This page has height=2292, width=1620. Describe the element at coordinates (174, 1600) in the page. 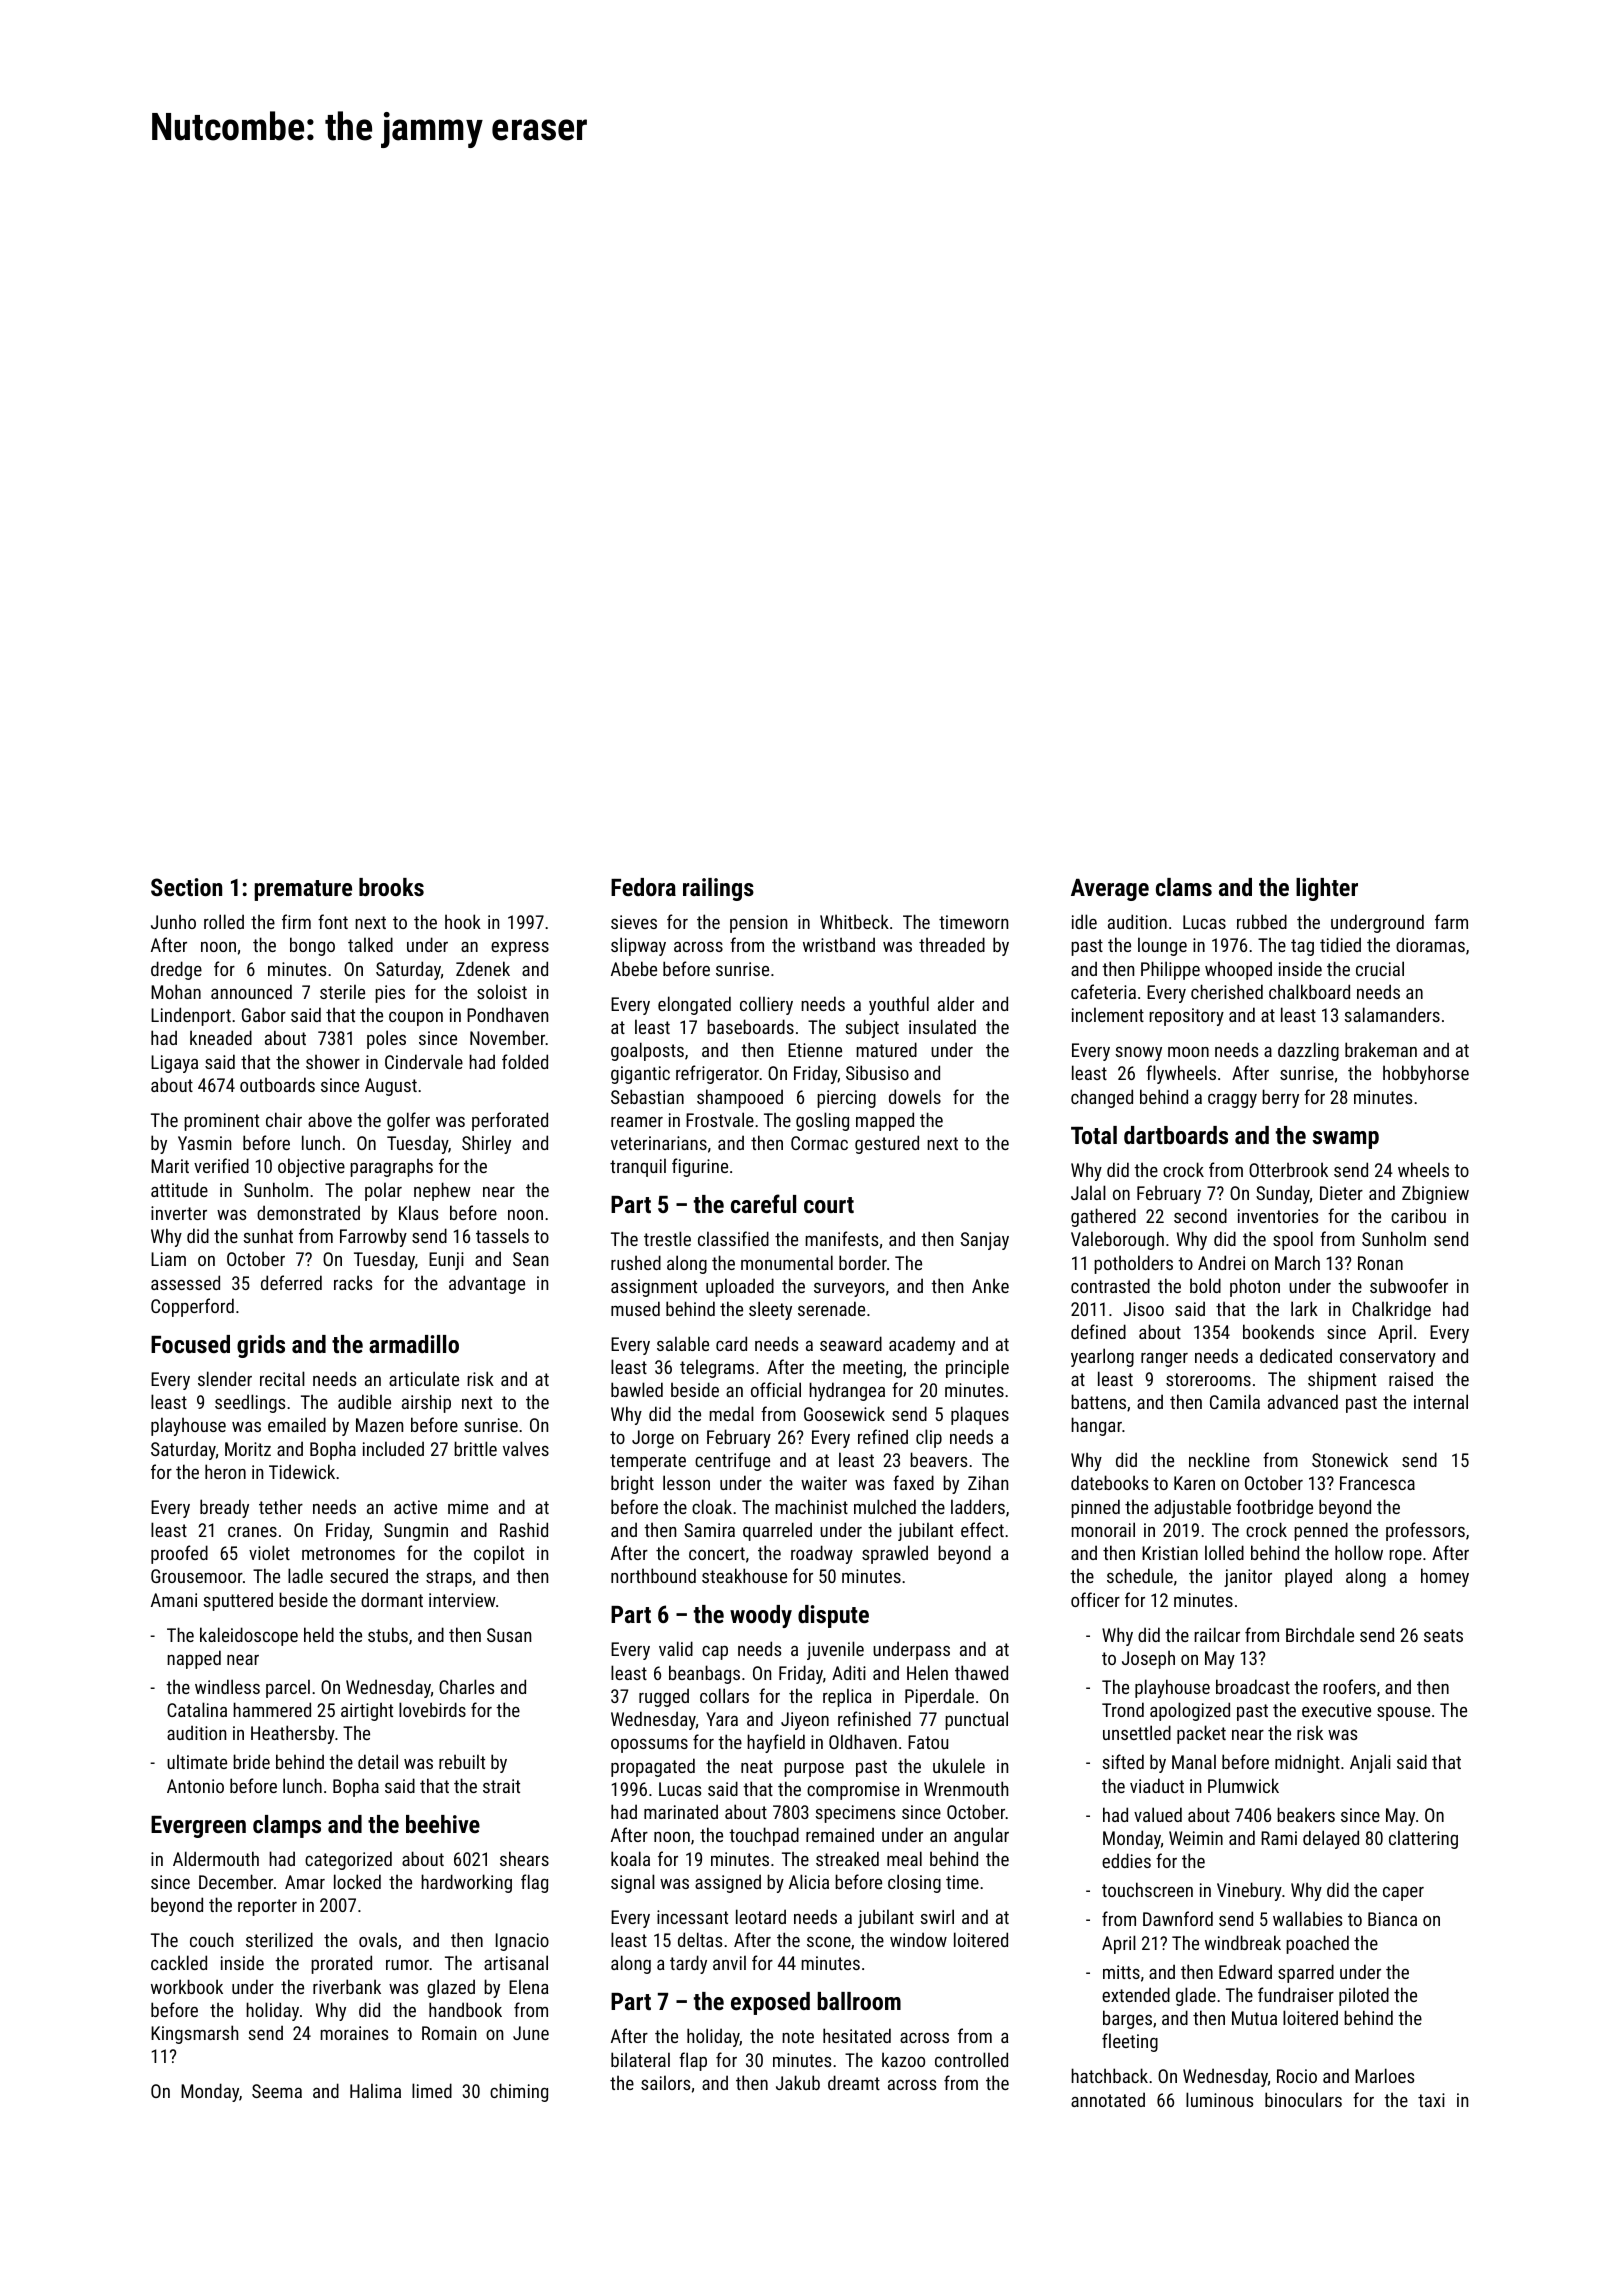

I see `Amani` at that location.
